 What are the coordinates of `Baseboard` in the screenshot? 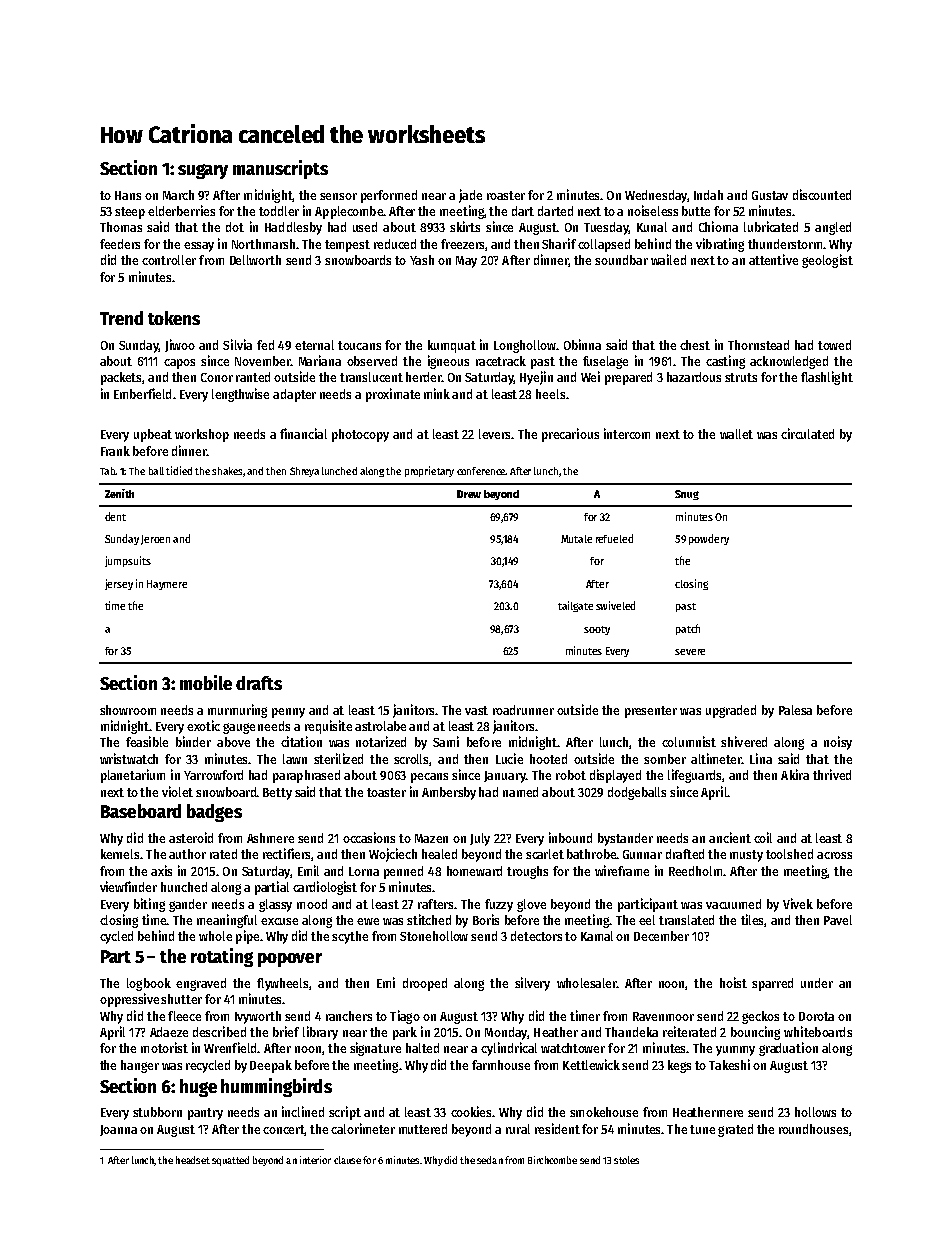 It's located at (141, 811).
